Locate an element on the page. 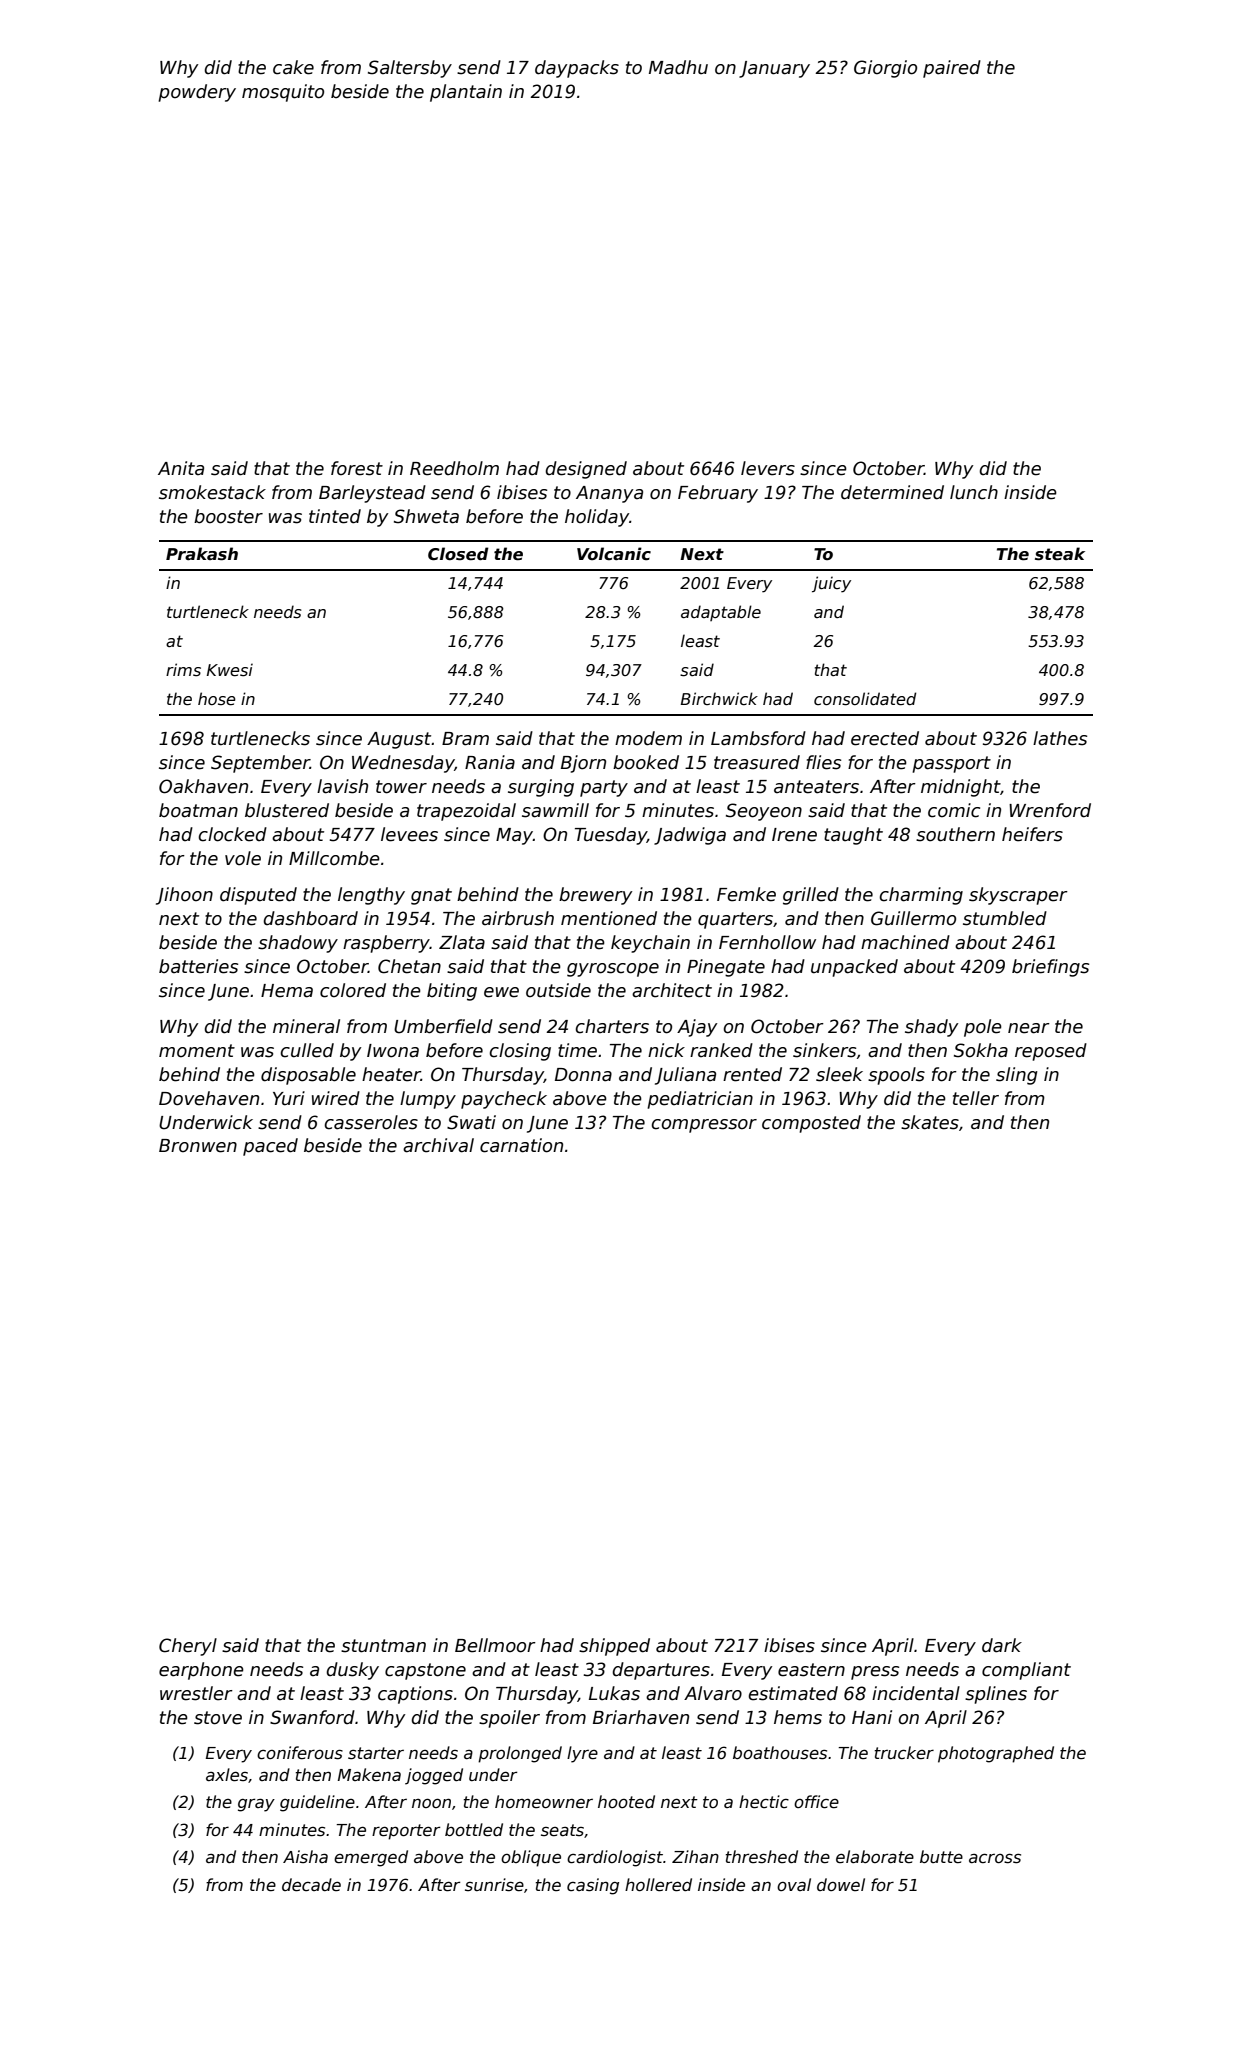 This image has height=2061, width=1251. paired is located at coordinates (952, 69).
